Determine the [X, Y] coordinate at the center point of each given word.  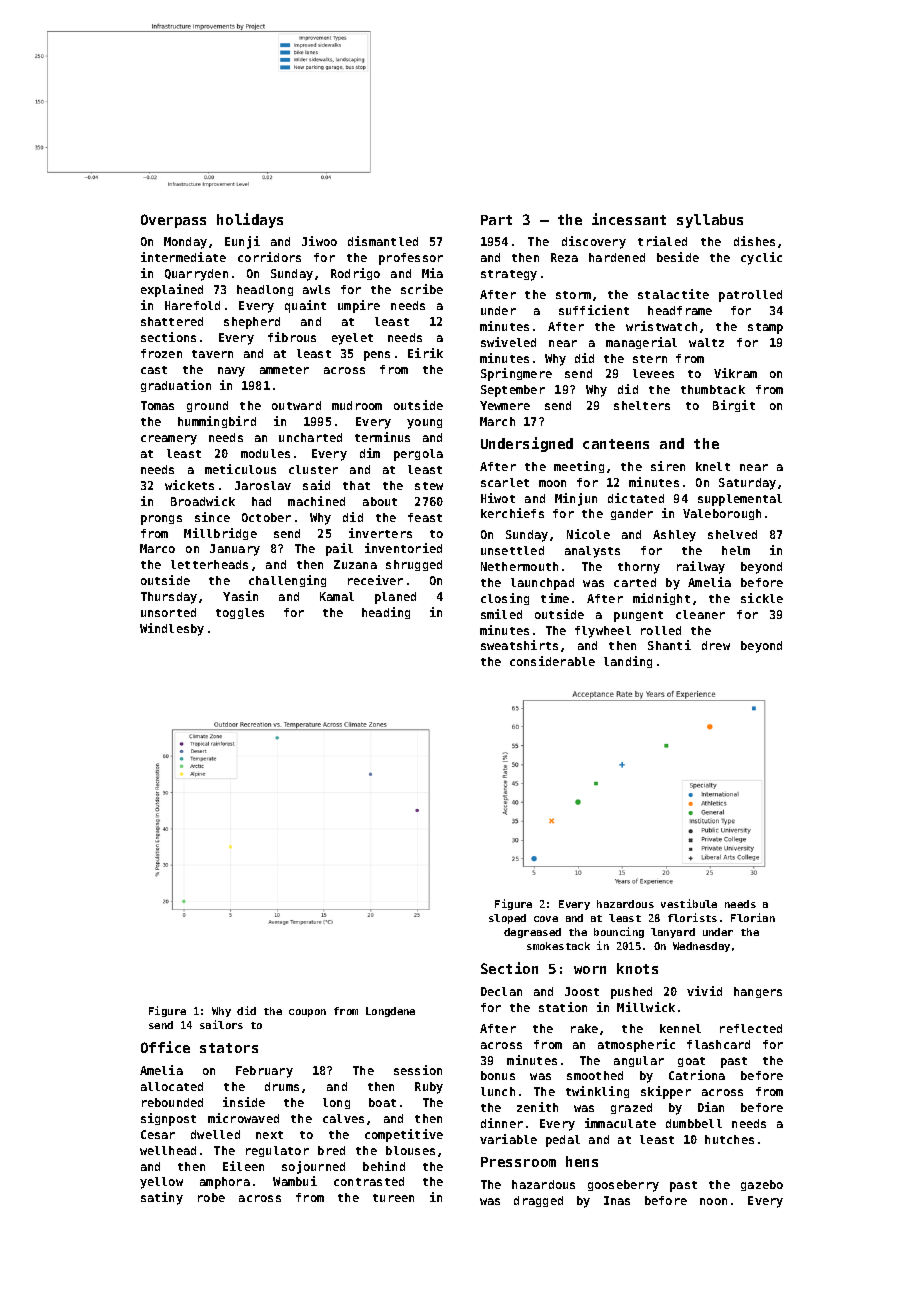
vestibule [689, 903]
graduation [176, 386]
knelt [713, 466]
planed [395, 598]
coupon [307, 1013]
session [418, 1070]
